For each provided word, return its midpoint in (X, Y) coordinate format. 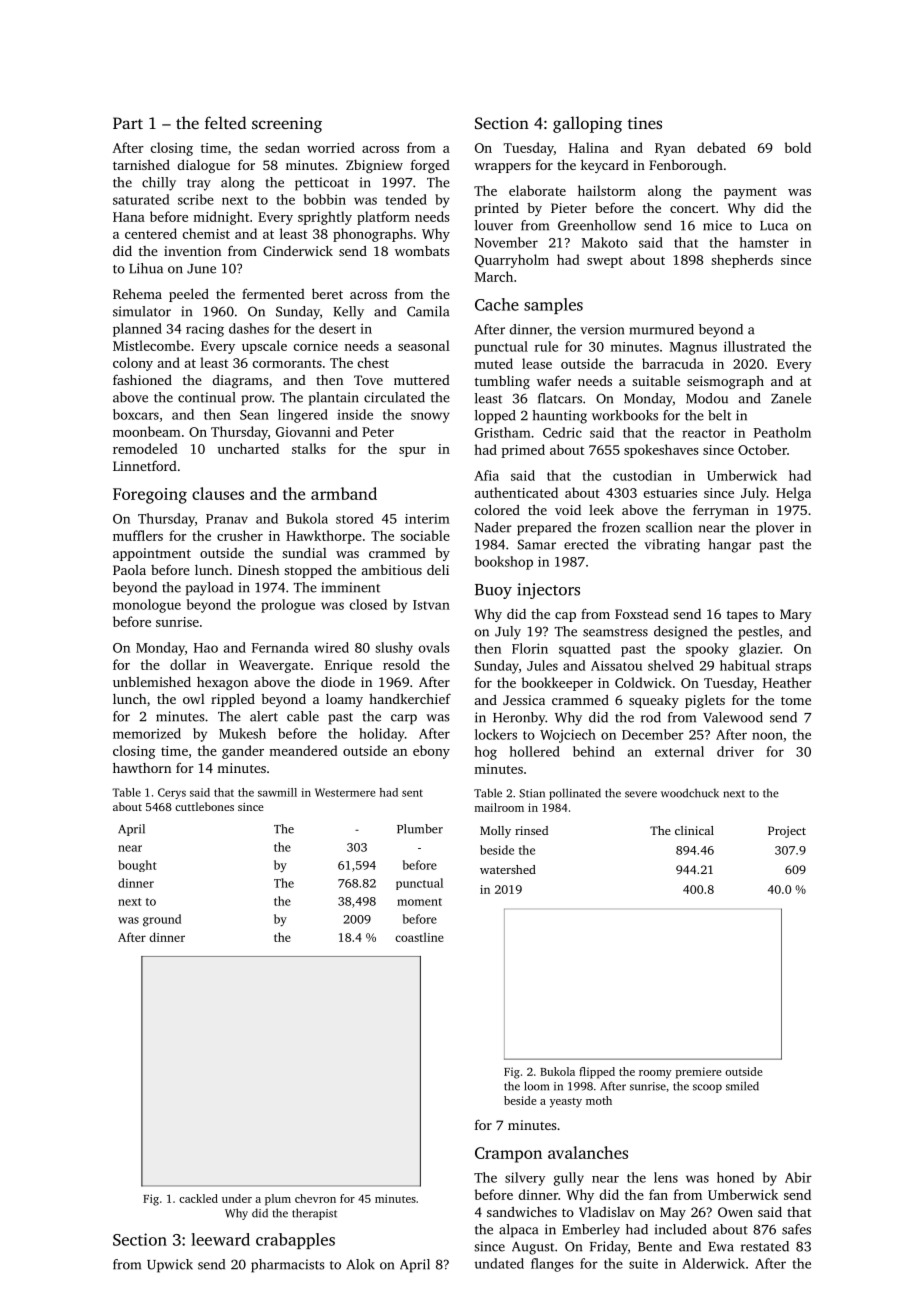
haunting (559, 417)
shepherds (742, 261)
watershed (508, 869)
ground (162, 920)
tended (406, 199)
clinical (694, 830)
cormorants (287, 363)
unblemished (152, 681)
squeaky (654, 701)
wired (331, 647)
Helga (793, 494)
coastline (419, 937)
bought (137, 866)
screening (287, 125)
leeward (220, 1239)
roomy (655, 1074)
